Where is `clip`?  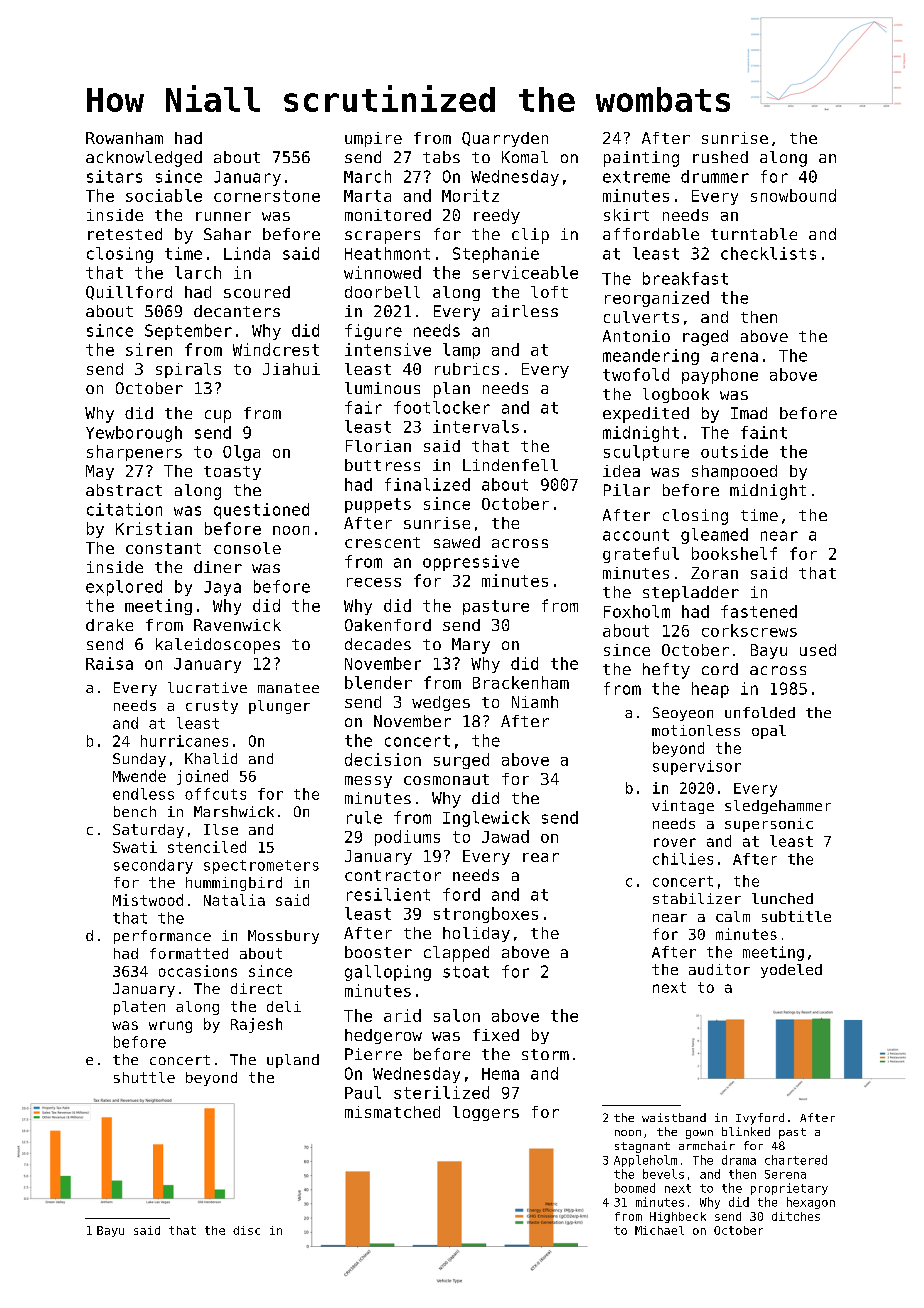
clip is located at coordinates (530, 236).
